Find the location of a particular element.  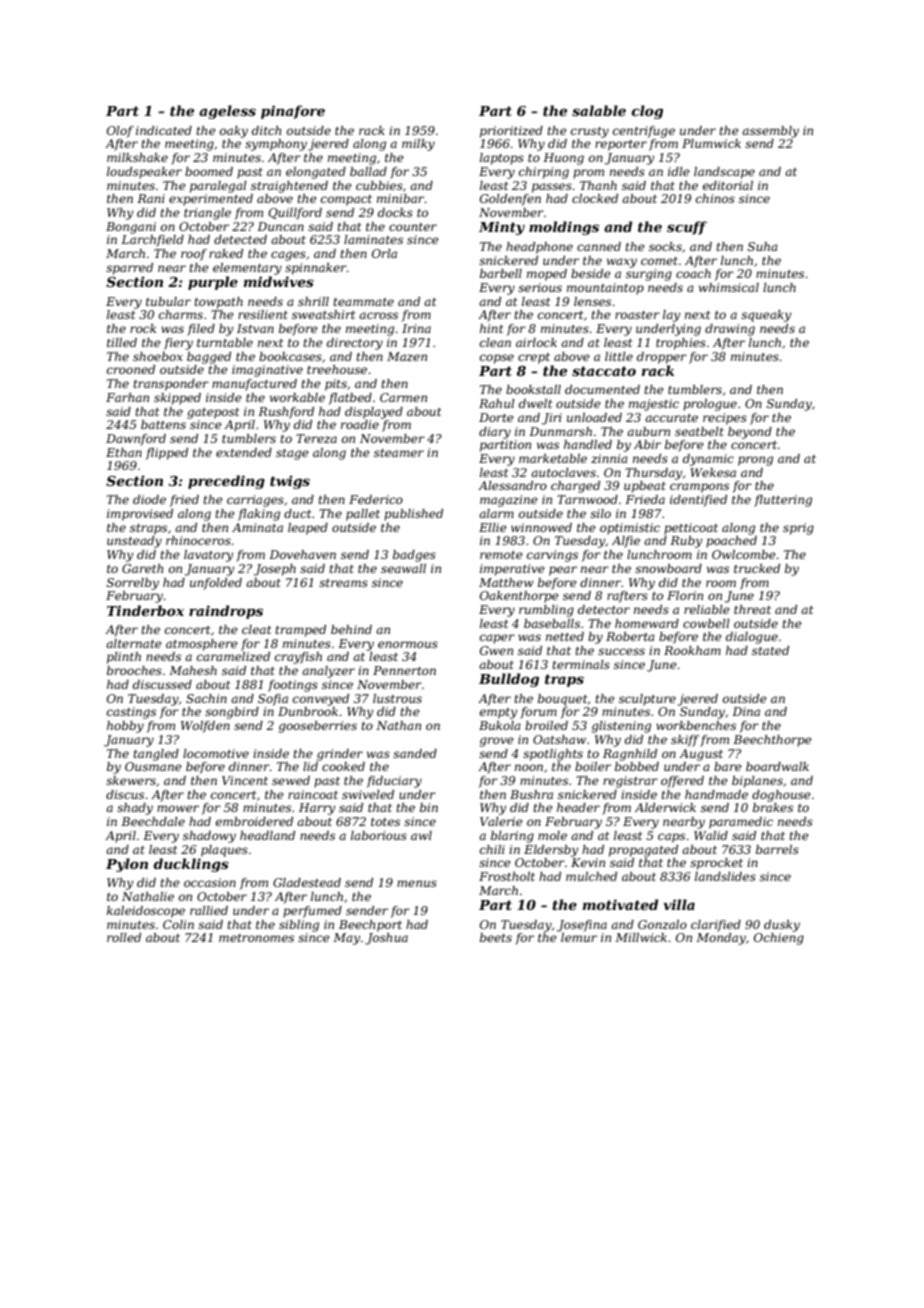

metronomes is located at coordinates (256, 938).
